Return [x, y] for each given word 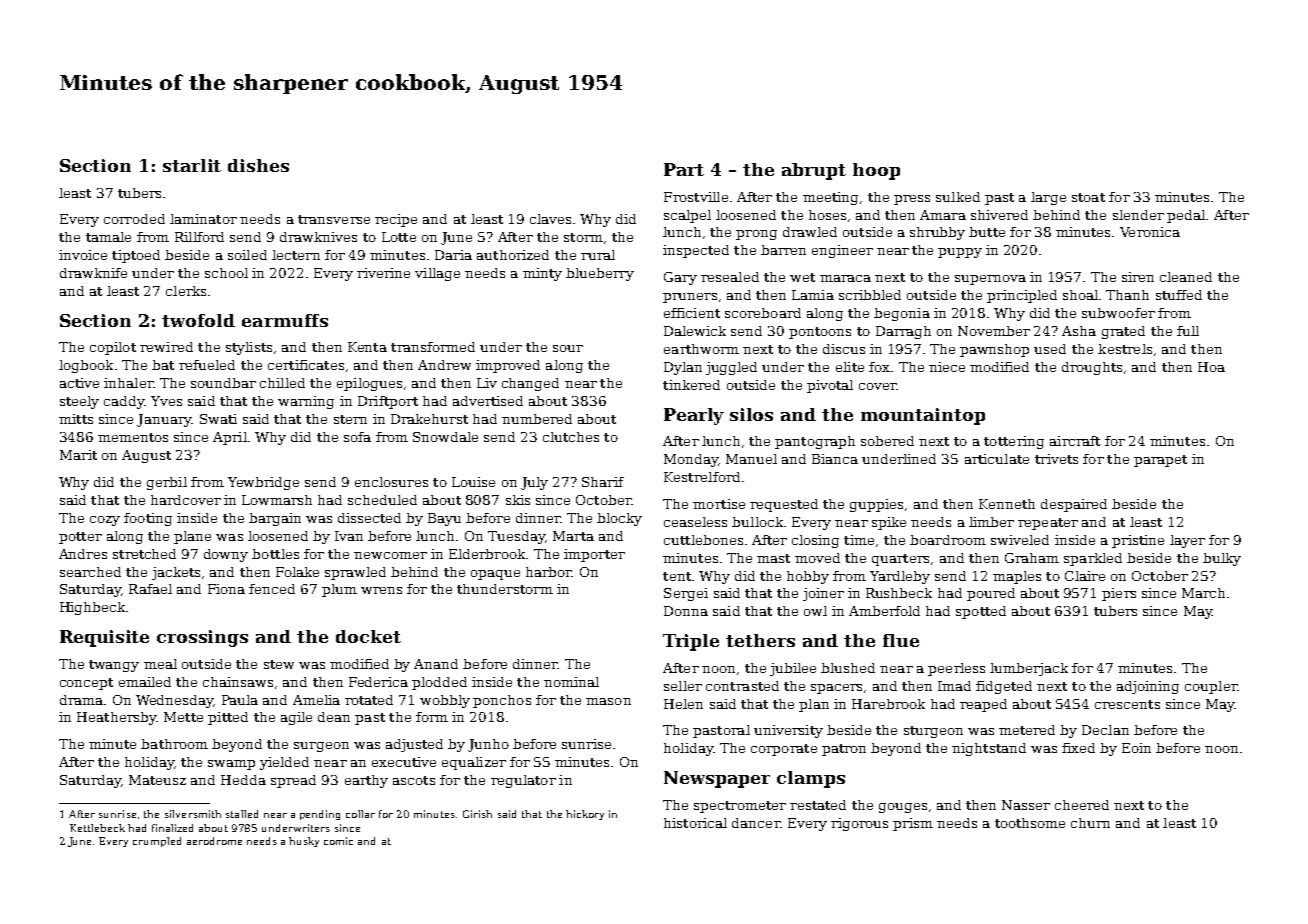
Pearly [694, 416]
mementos [133, 437]
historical [695, 823]
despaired [1074, 505]
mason [608, 701]
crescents [1127, 704]
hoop [876, 171]
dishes [258, 165]
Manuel [751, 459]
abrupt [814, 171]
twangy [114, 666]
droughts [1092, 368]
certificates [306, 365]
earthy [366, 781]
